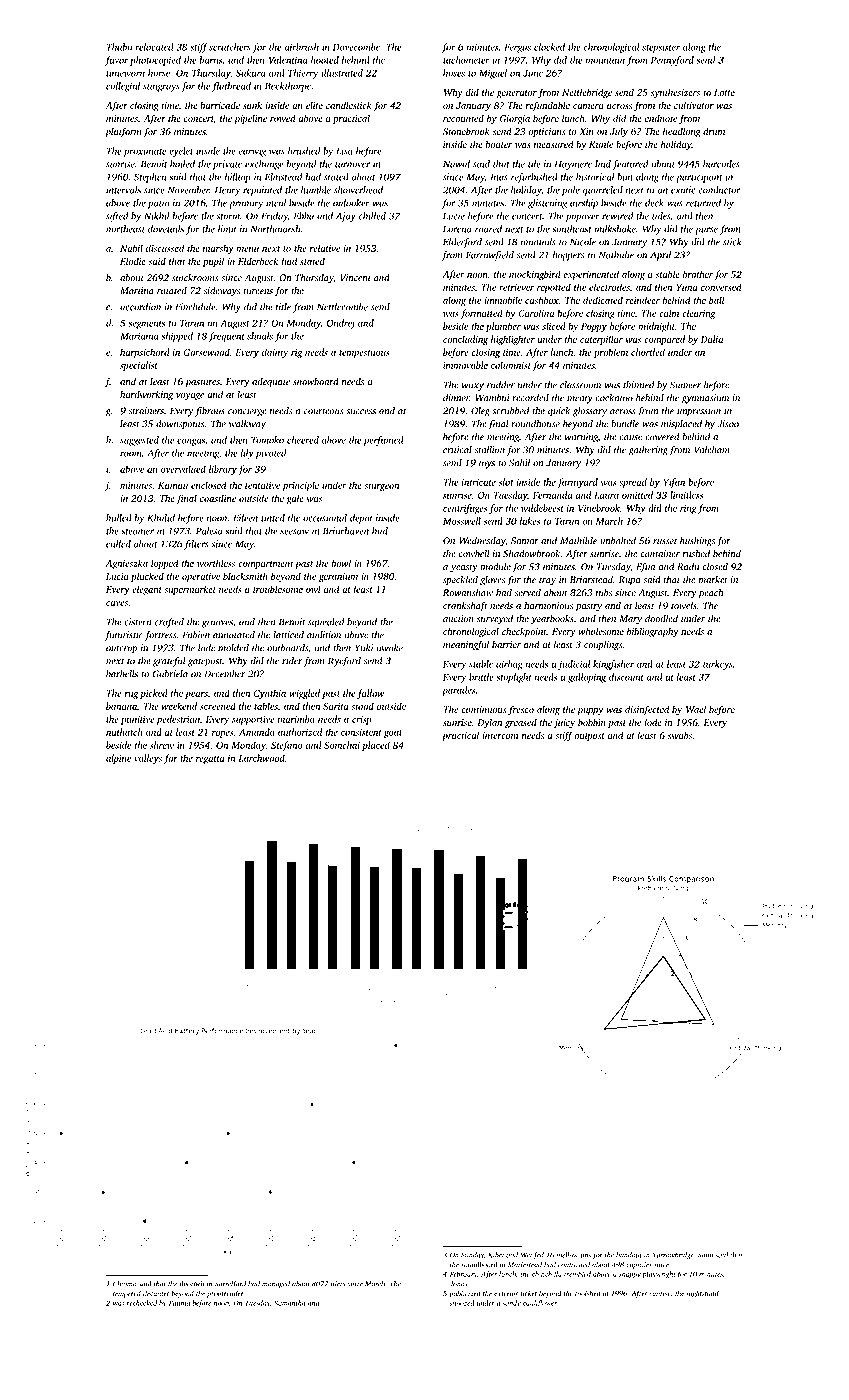 The image size is (849, 1400). What do you see at coordinates (583, 242) in the image?
I see `Nicole` at bounding box center [583, 242].
